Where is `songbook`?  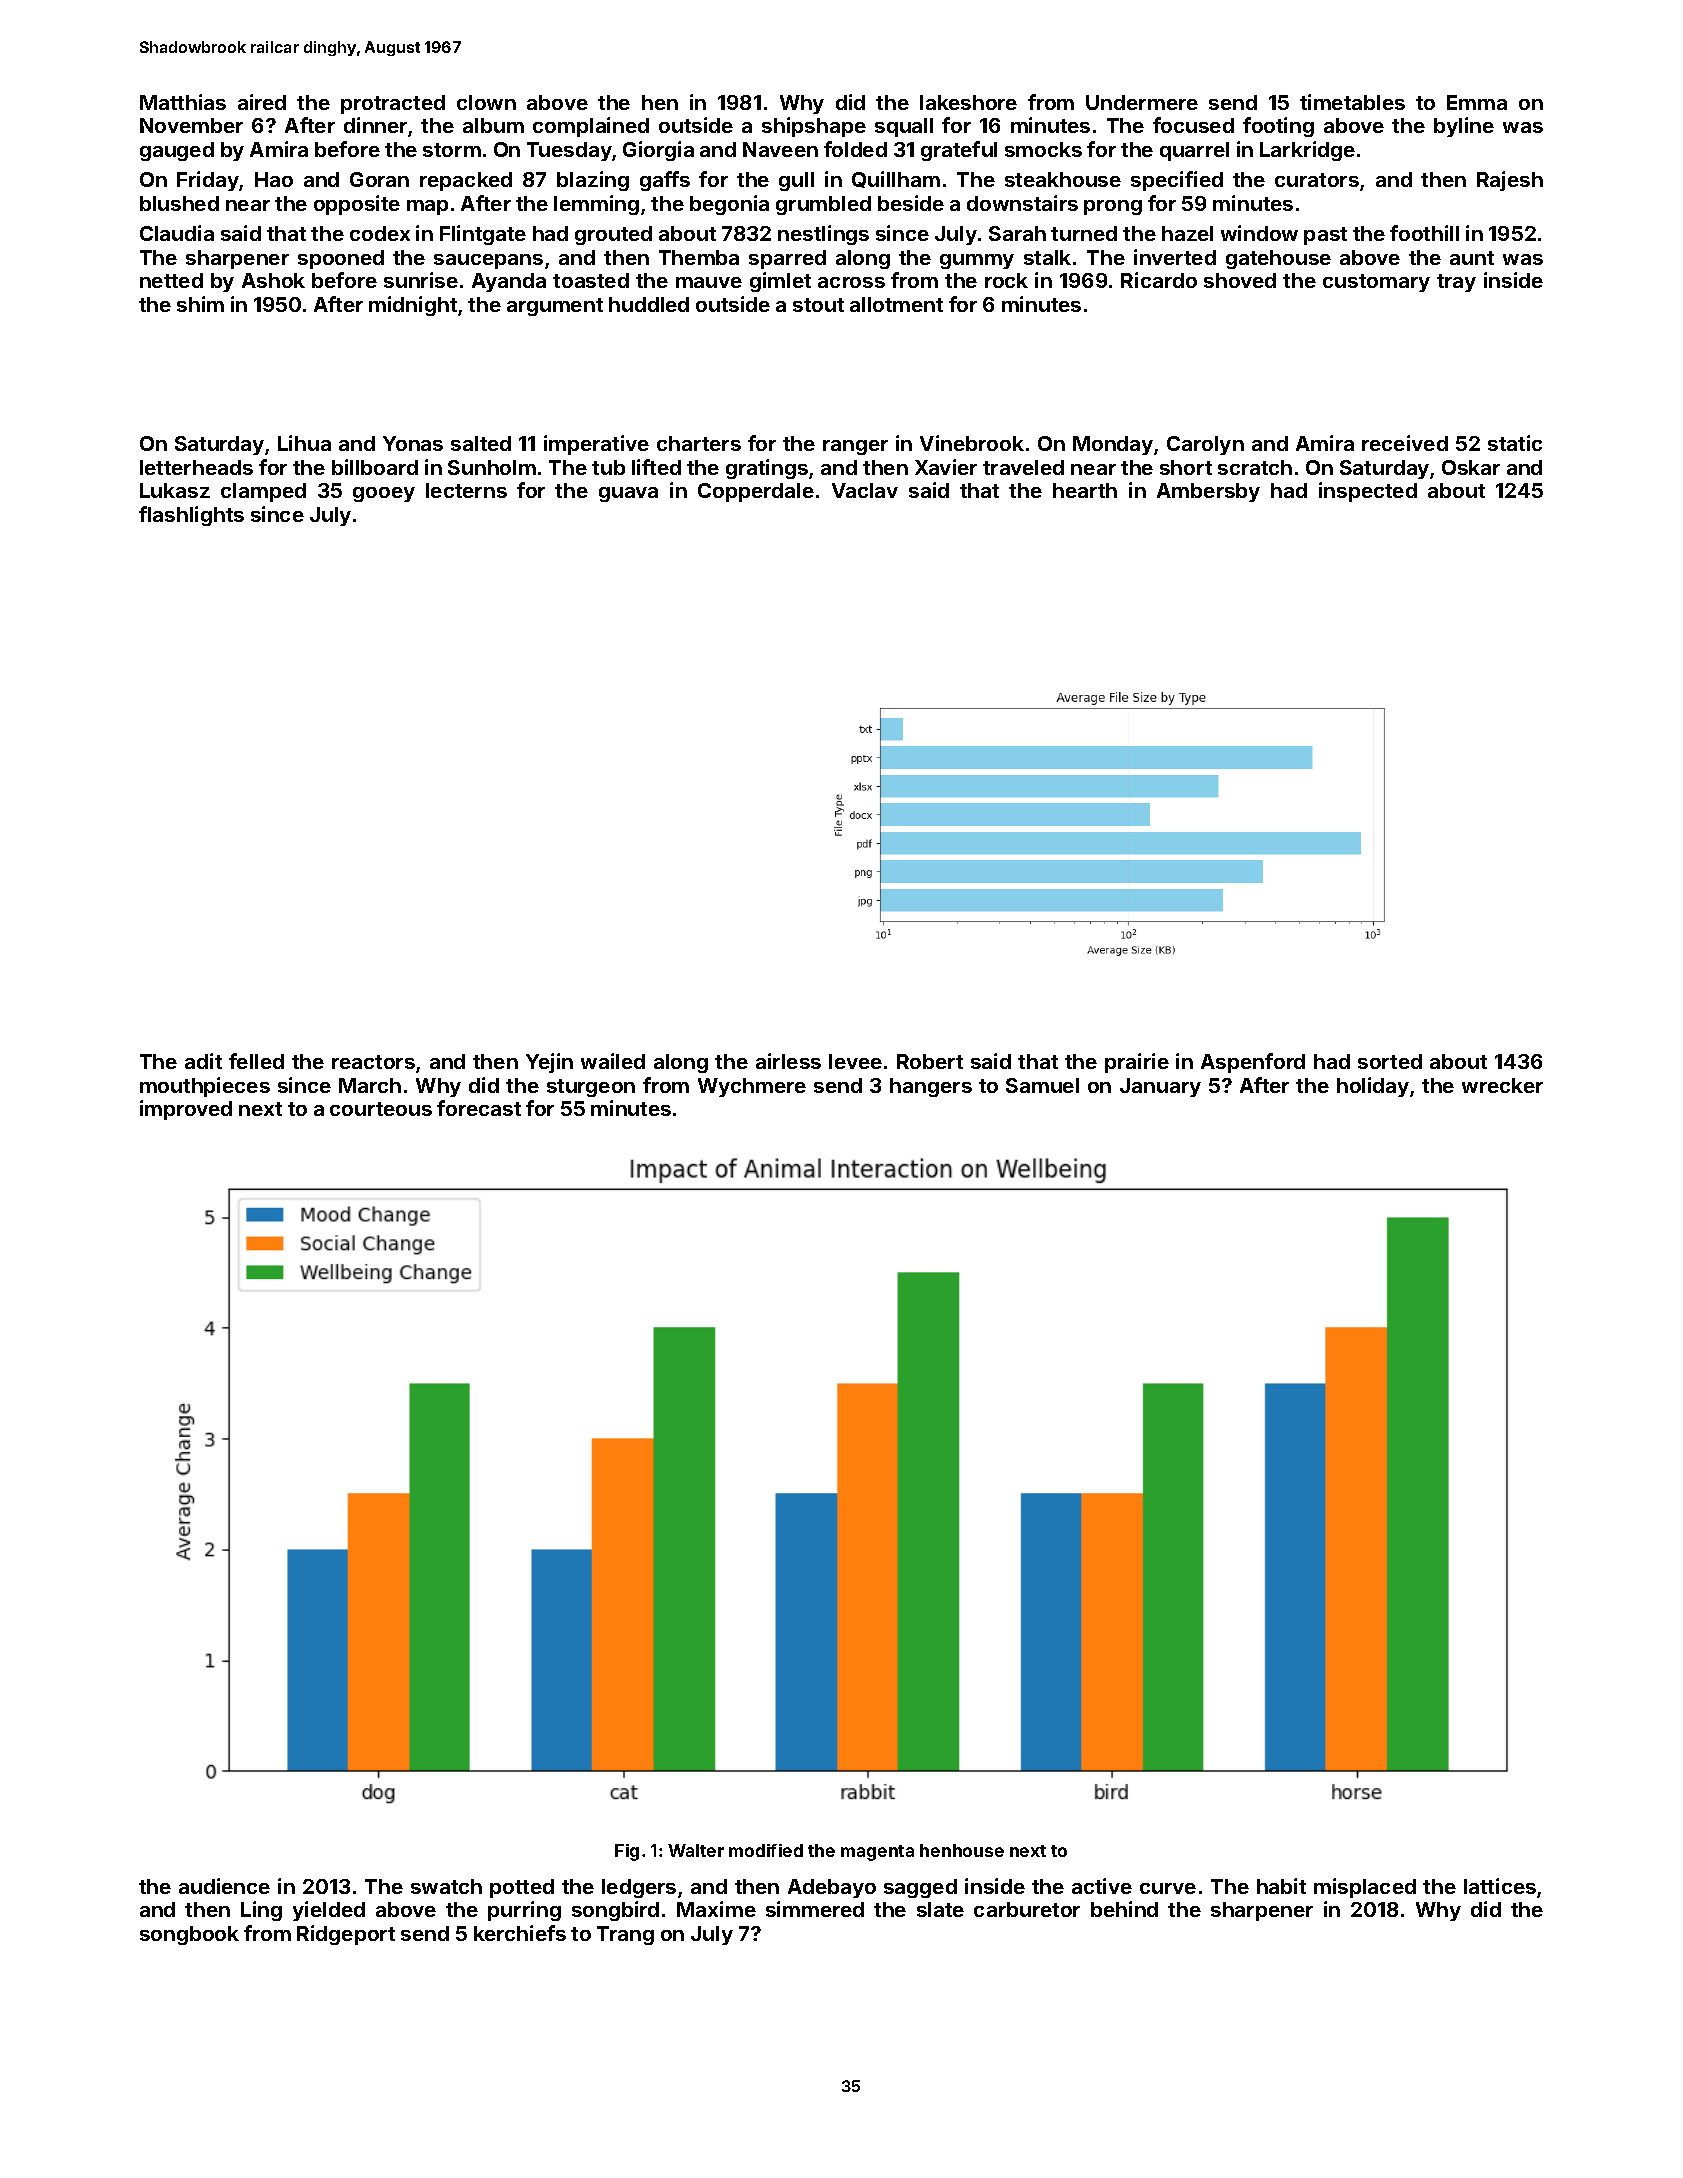
songbook is located at coordinates (189, 1935).
